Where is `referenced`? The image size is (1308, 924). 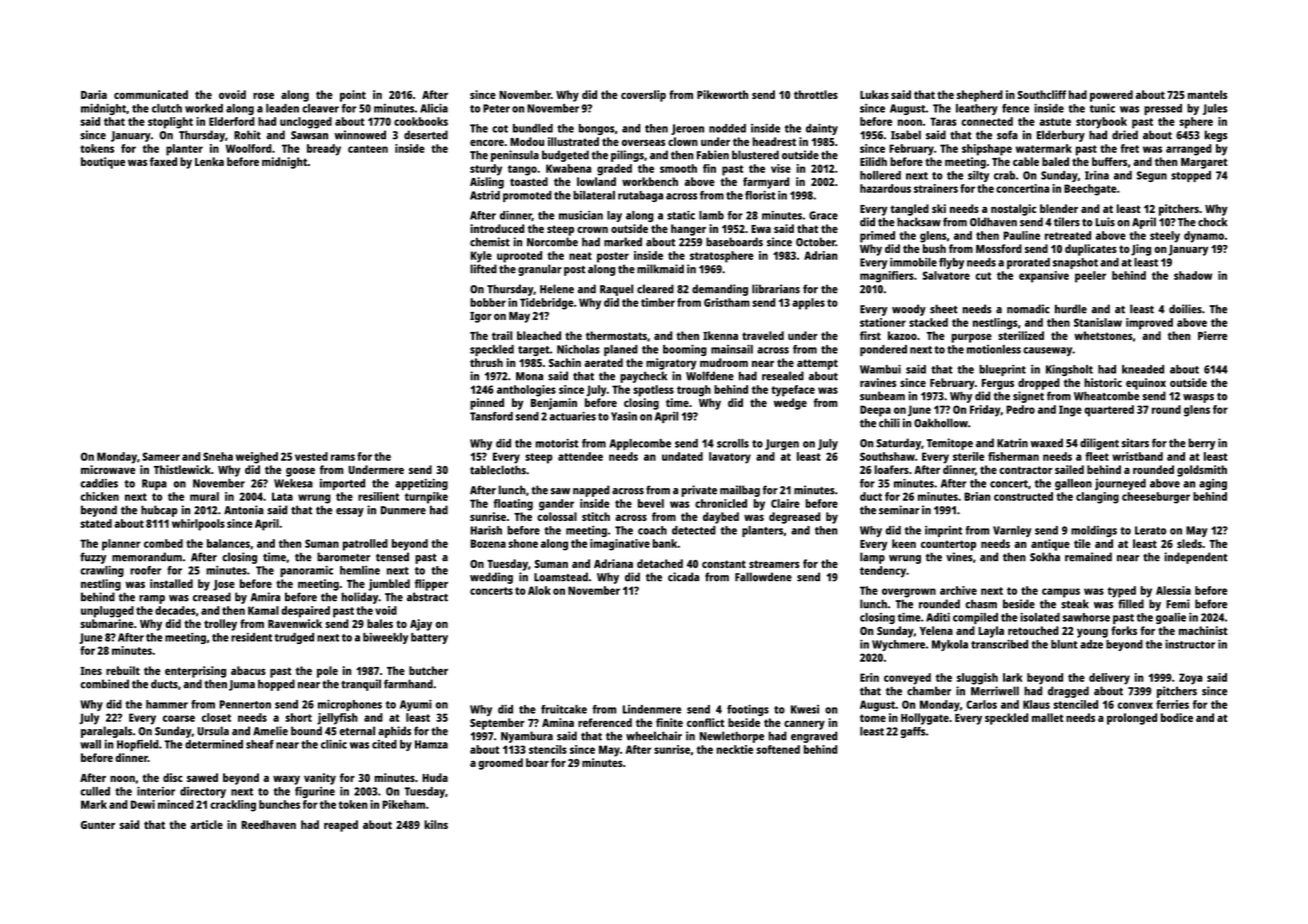 referenced is located at coordinates (605, 722).
